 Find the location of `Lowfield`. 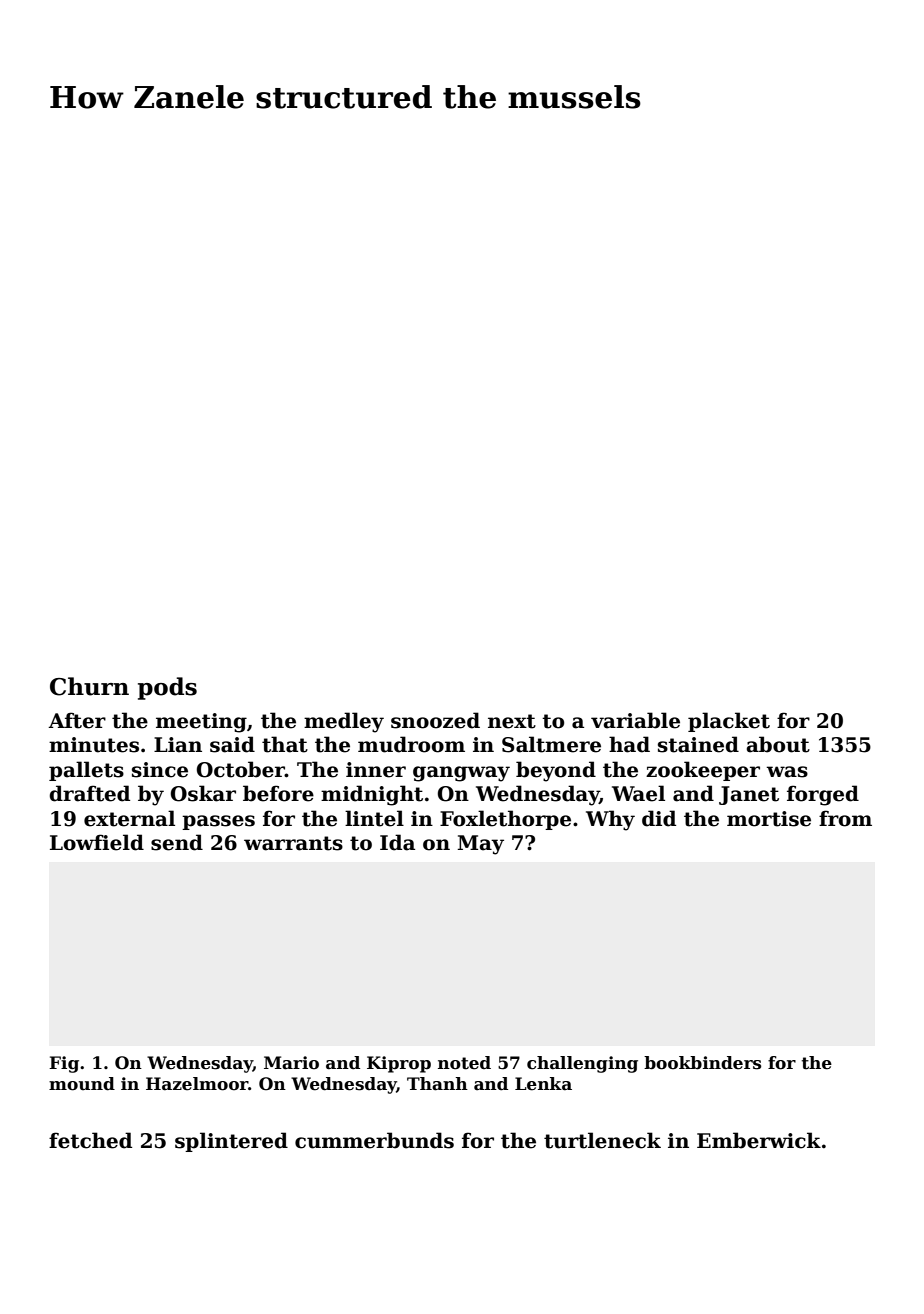

Lowfield is located at coordinates (97, 842).
